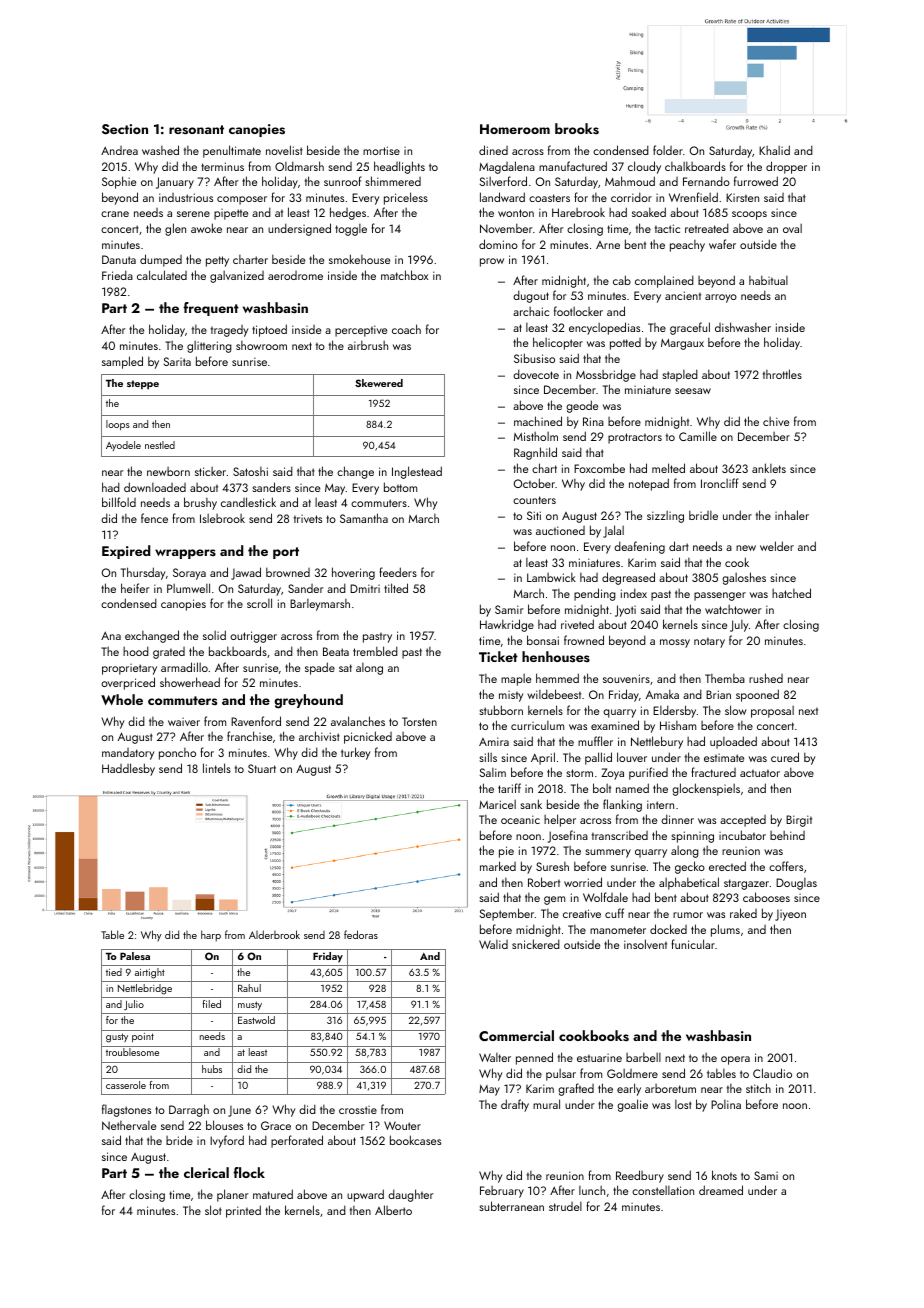 The height and width of the page is (1308, 924). What do you see at coordinates (772, 712) in the page?
I see `proposal` at bounding box center [772, 712].
